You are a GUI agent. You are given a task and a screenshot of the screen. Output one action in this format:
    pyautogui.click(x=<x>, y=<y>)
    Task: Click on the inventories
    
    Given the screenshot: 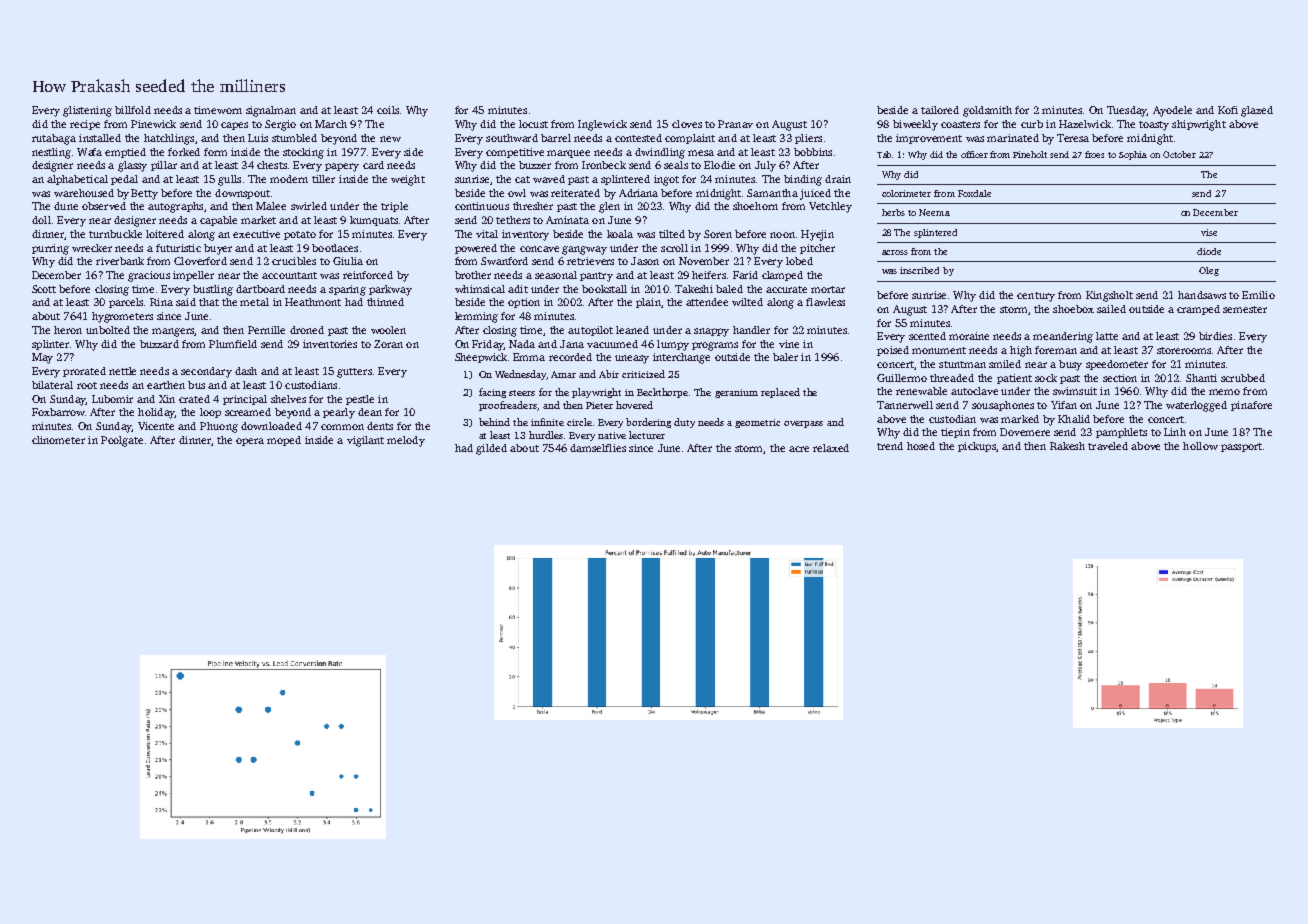 What is the action you would take?
    pyautogui.click(x=330, y=344)
